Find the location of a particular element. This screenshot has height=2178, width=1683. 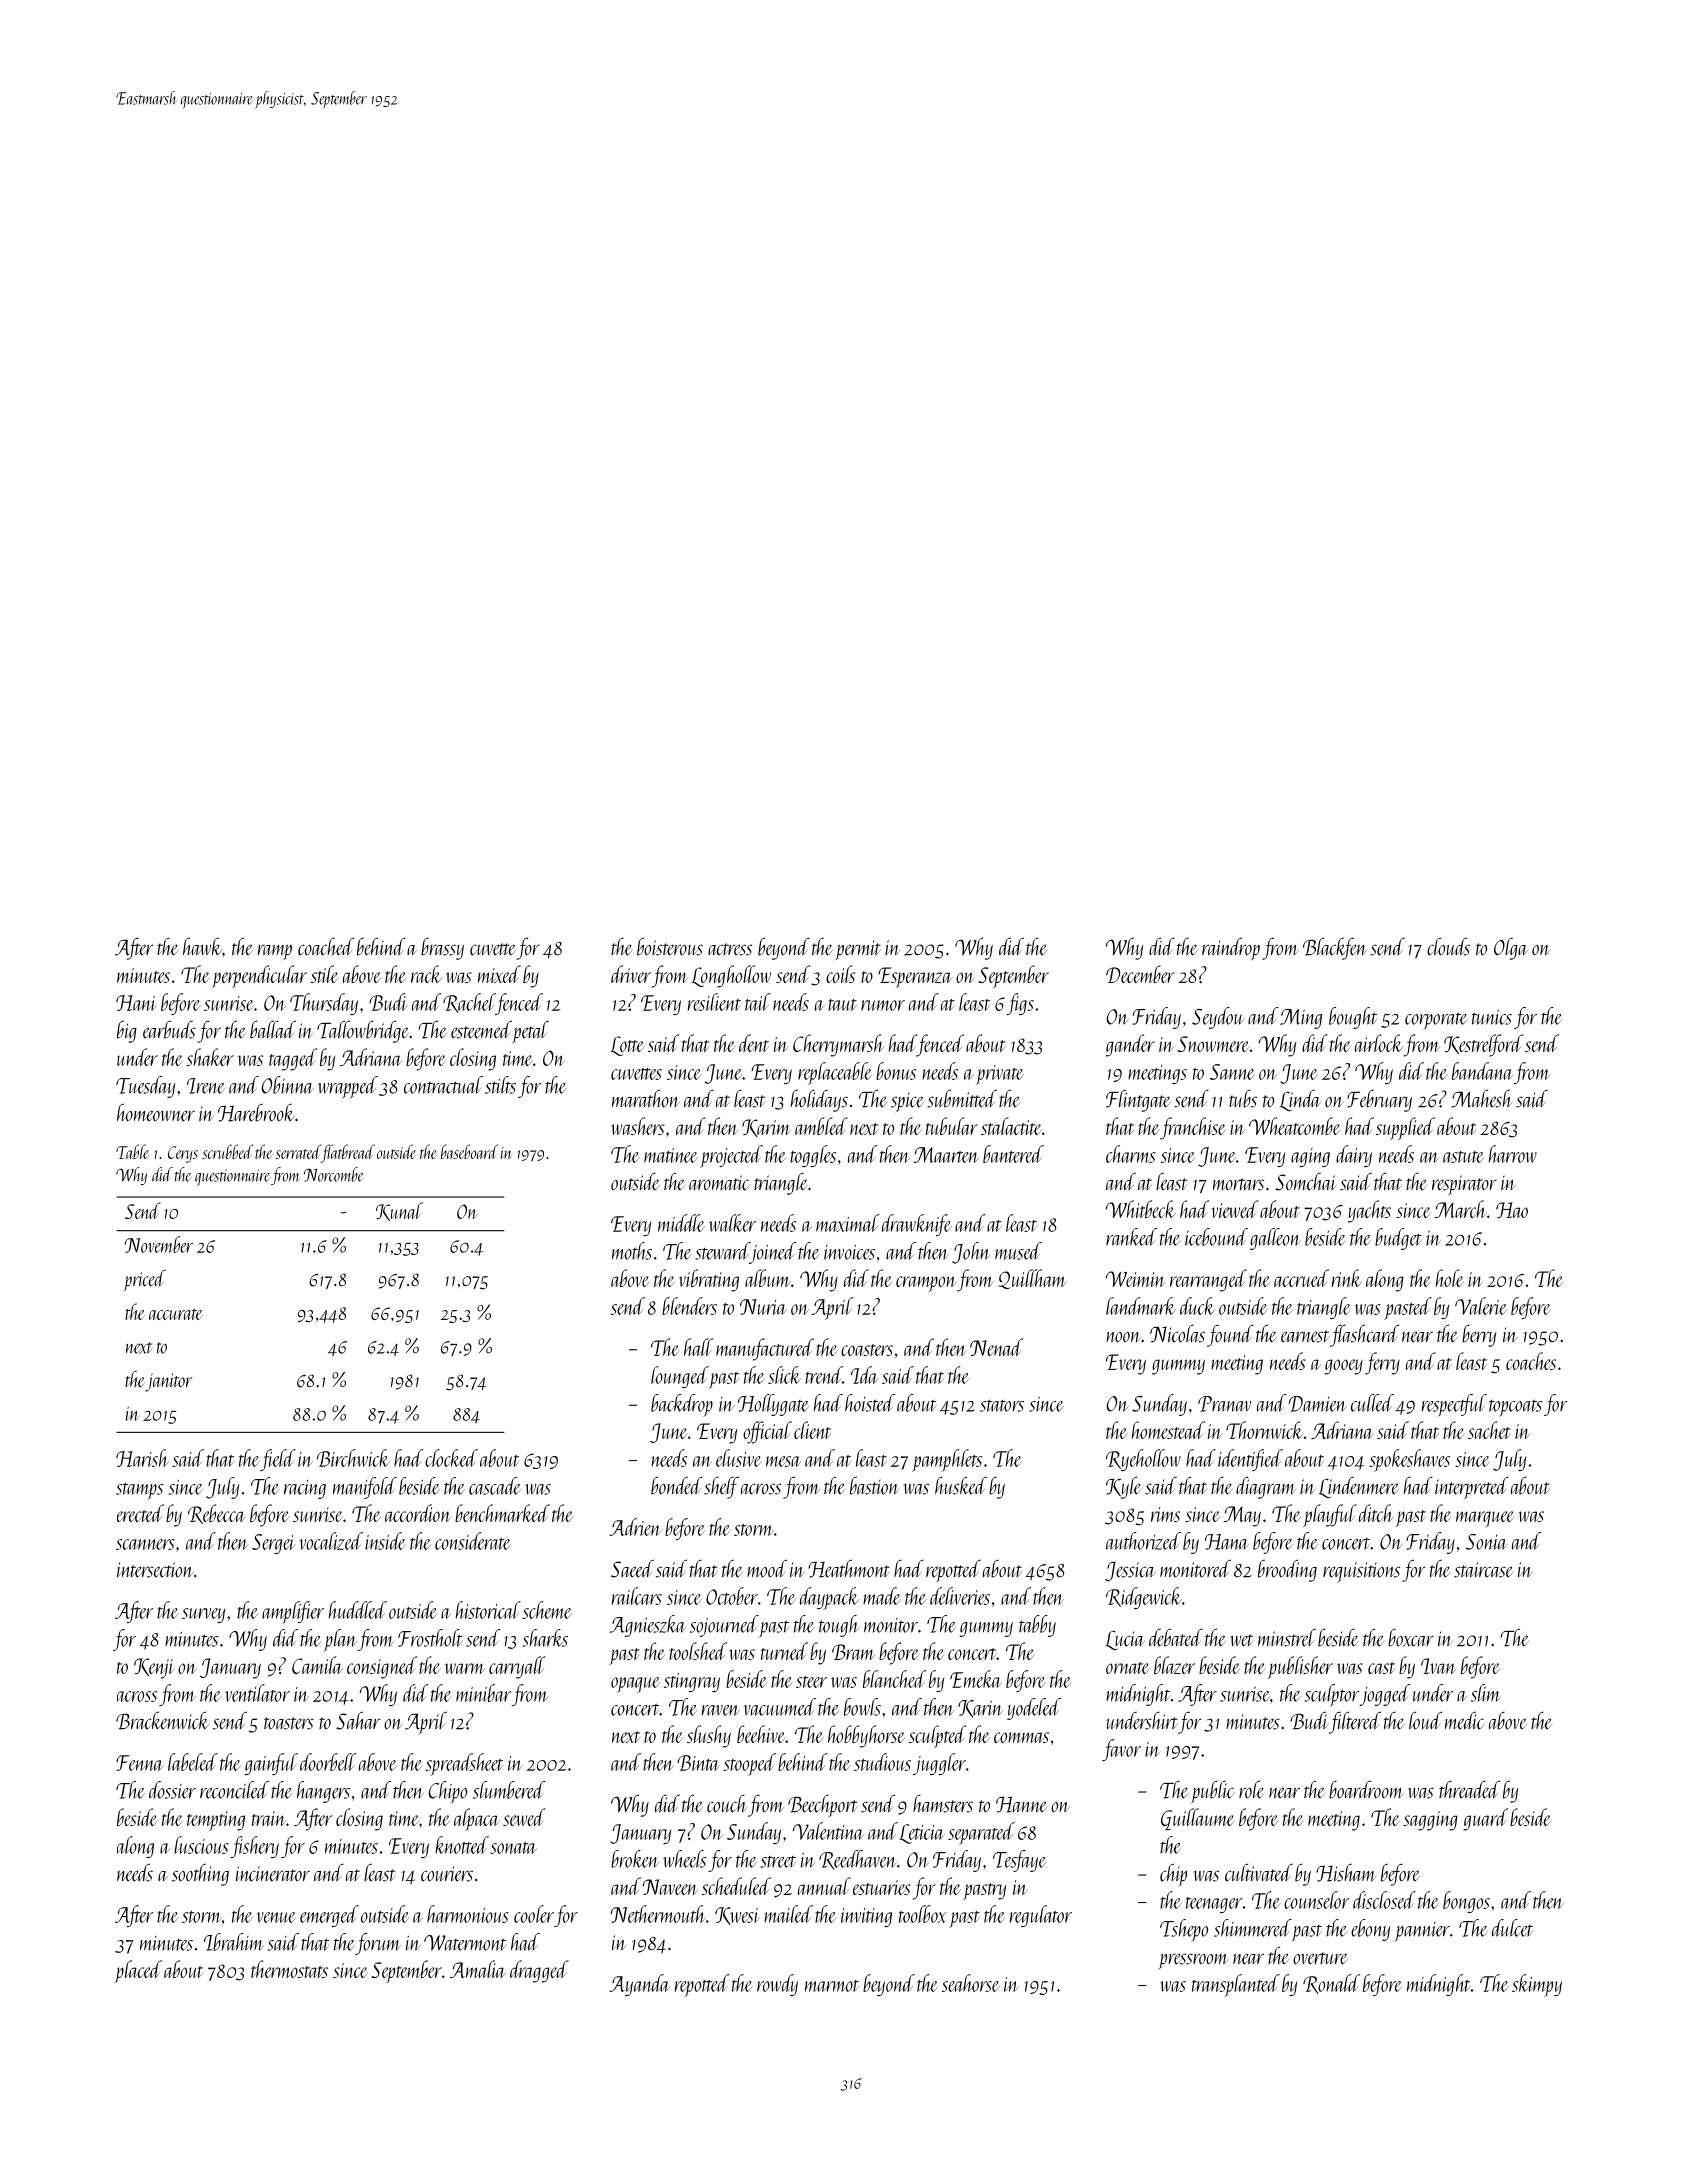

knotted is located at coordinates (462, 1845).
